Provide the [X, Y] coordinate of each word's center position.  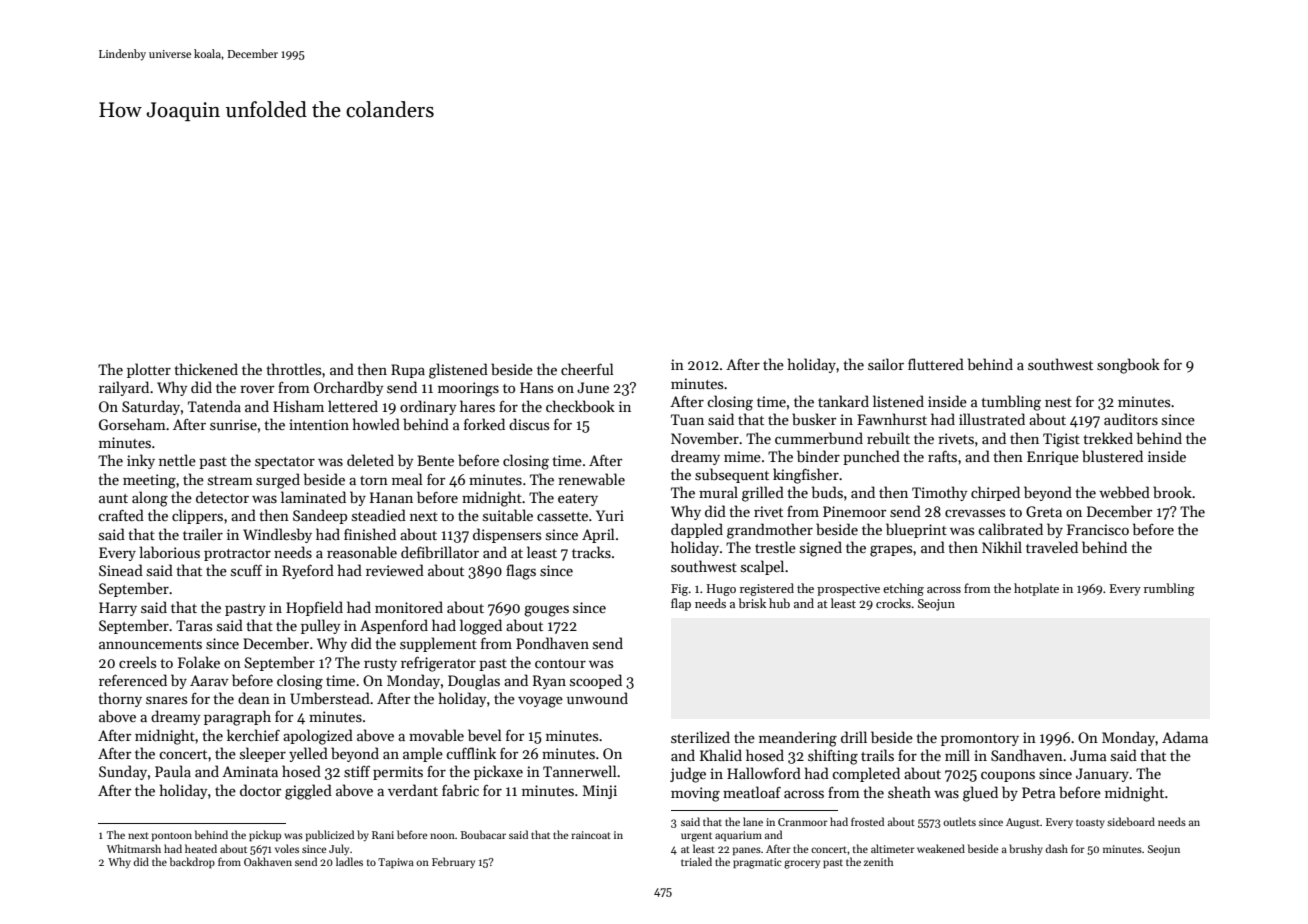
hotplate [1036, 589]
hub [779, 603]
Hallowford [764, 773]
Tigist [1061, 440]
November [705, 438]
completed [866, 774]
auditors [1131, 419]
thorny [120, 699]
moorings [468, 389]
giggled [308, 792]
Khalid [721, 755]
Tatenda [214, 406]
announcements [150, 644]
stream [230, 480]
